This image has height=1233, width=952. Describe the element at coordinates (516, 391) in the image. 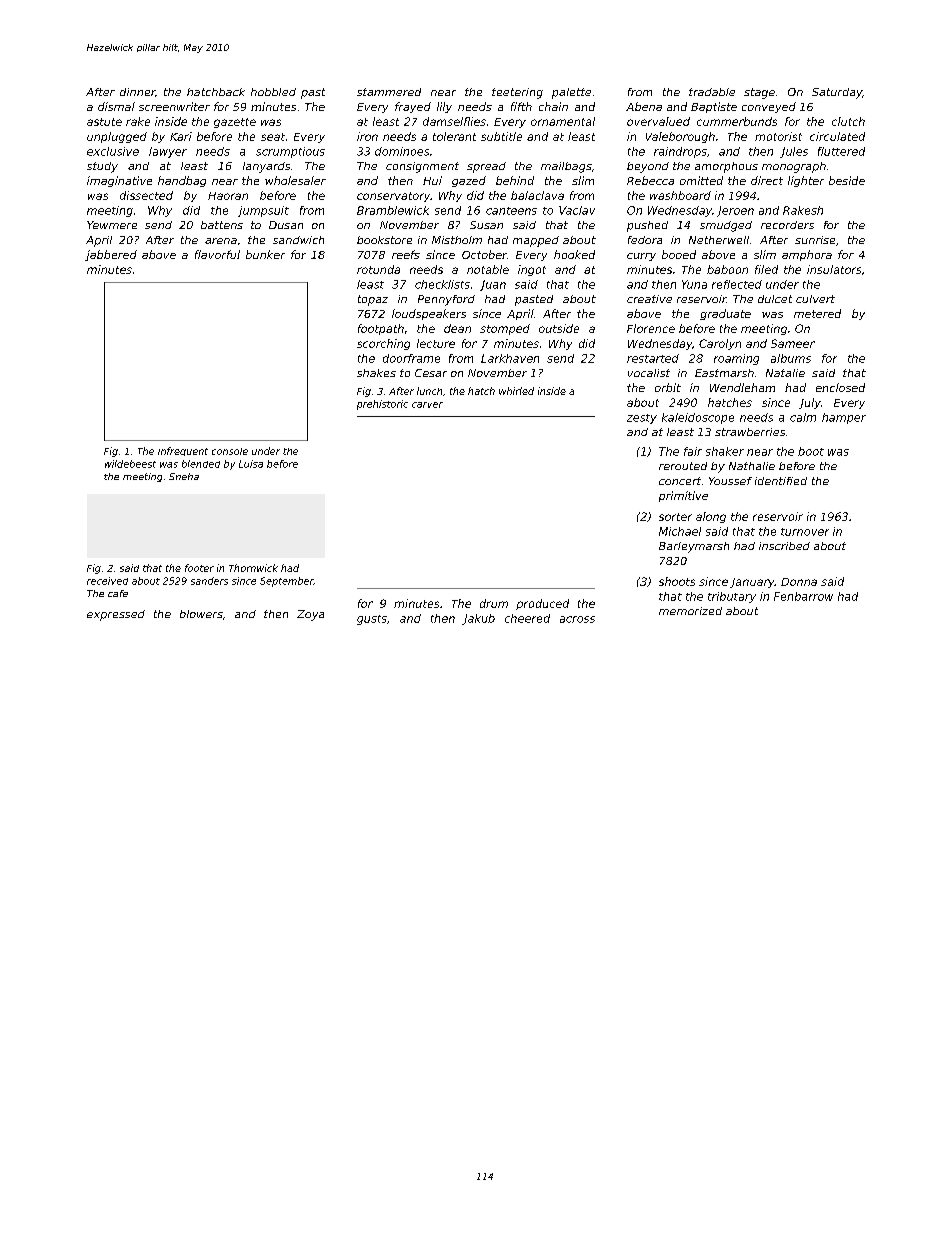

I see `whirled` at that location.
